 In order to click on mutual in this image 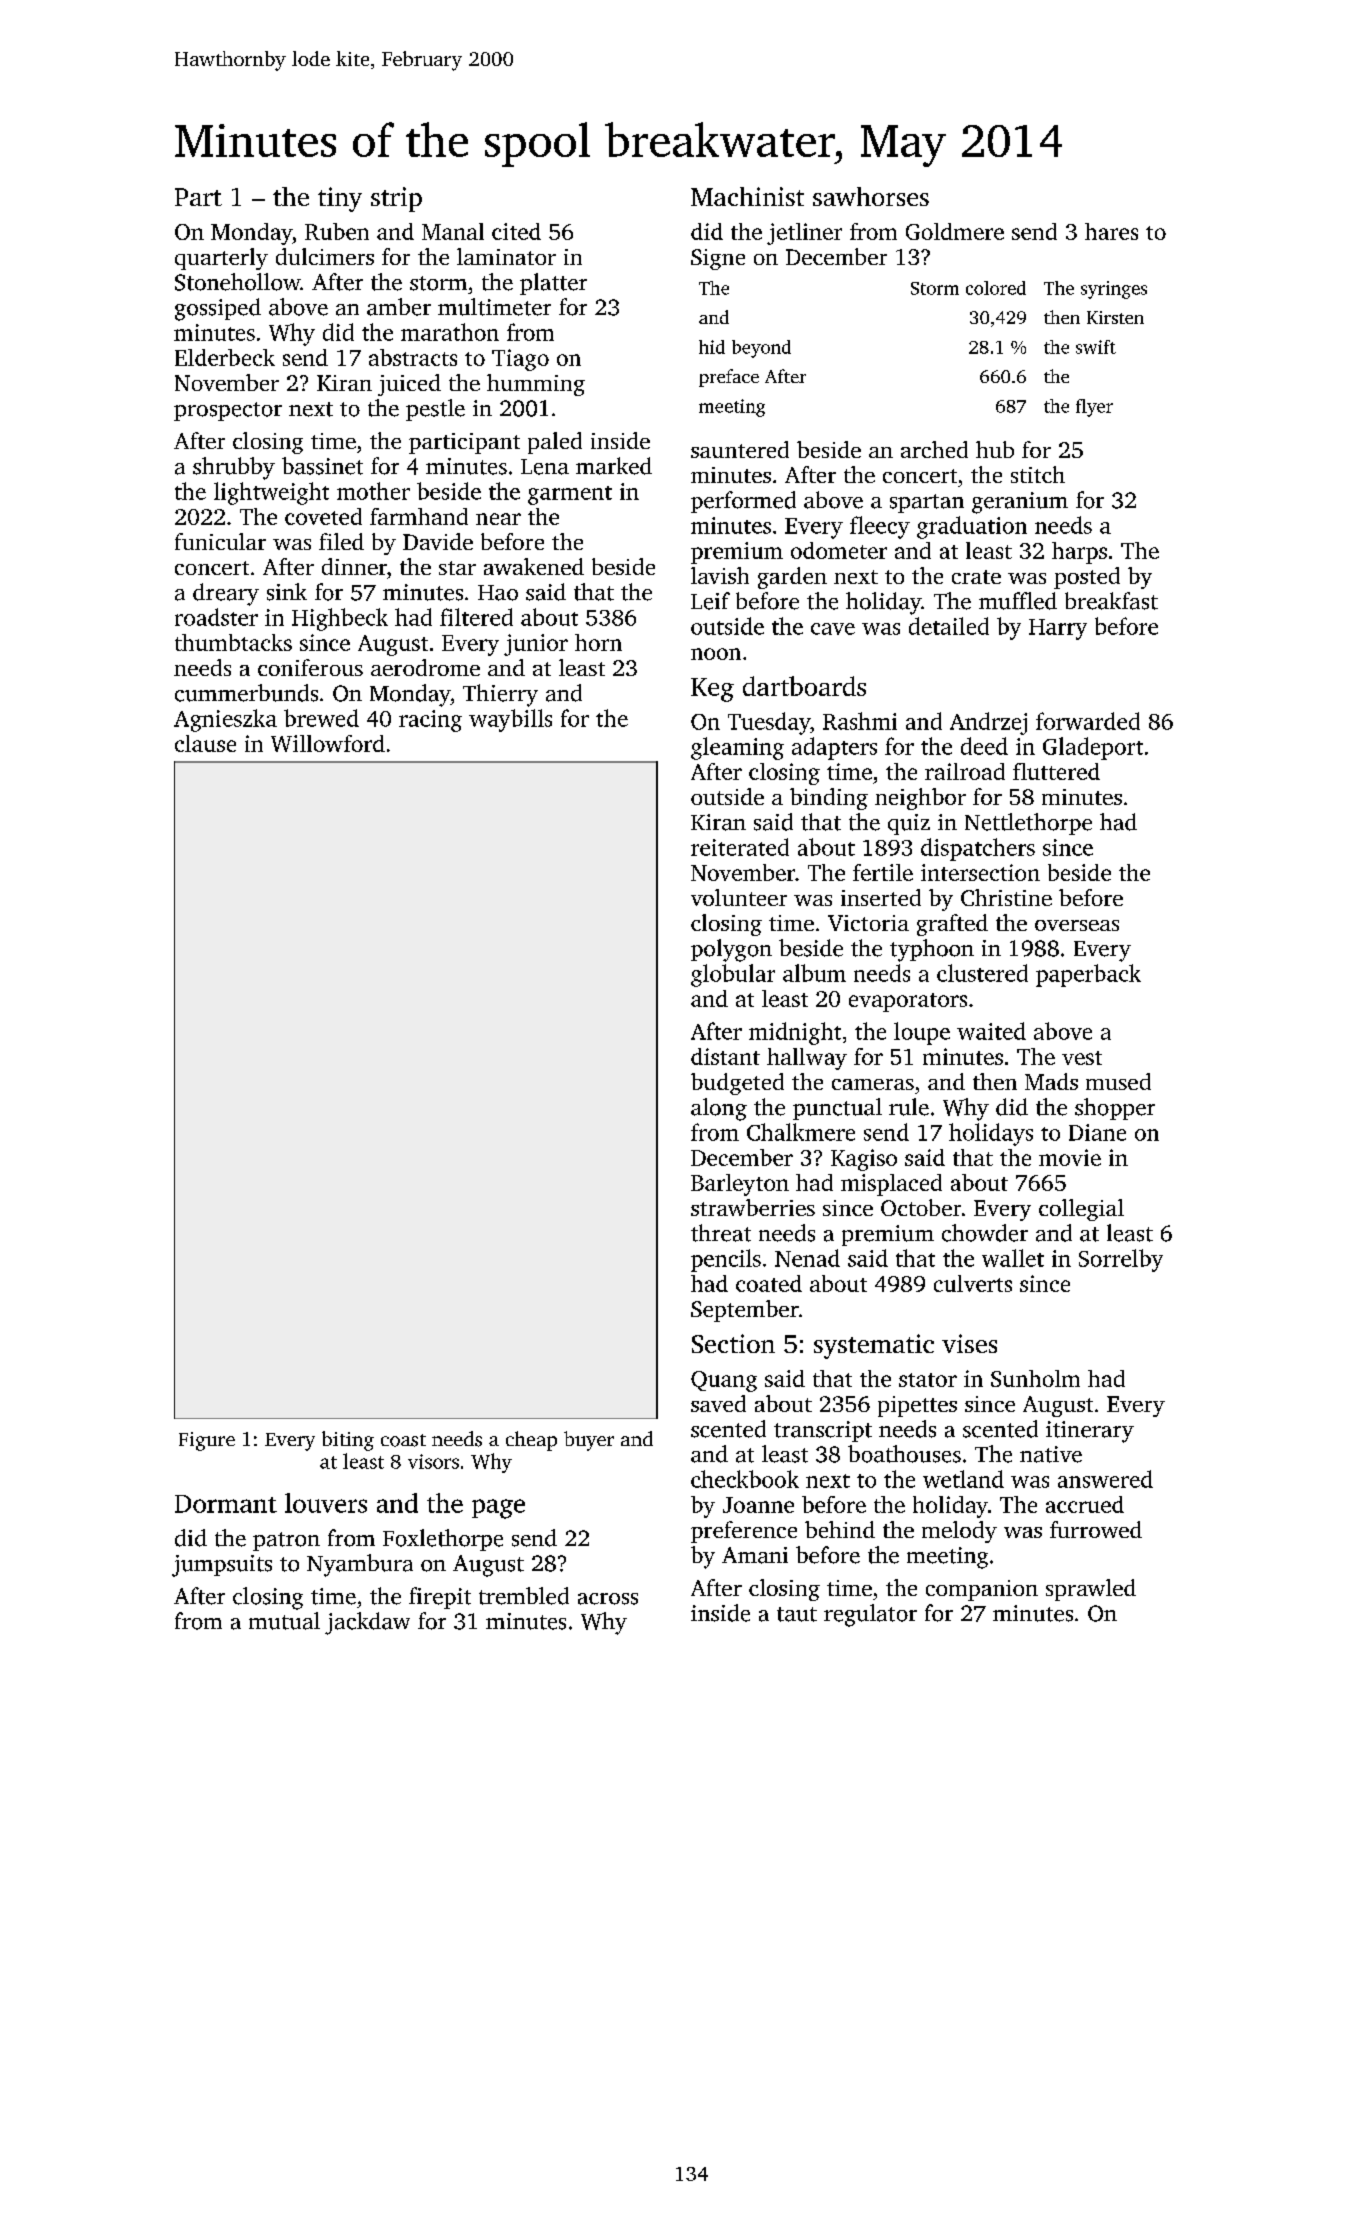, I will do `click(284, 1621)`.
